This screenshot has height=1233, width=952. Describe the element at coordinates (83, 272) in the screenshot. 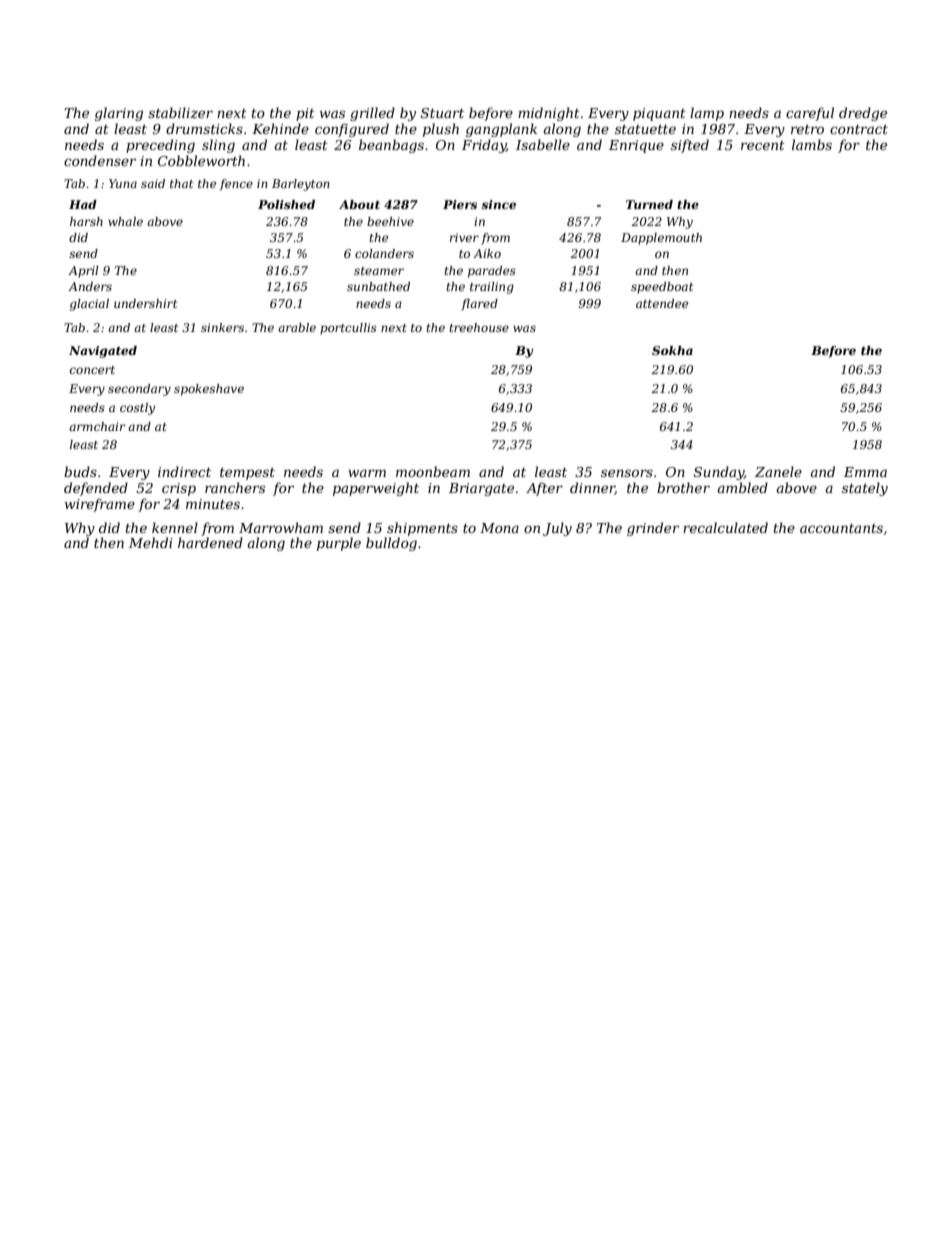

I see `April` at that location.
